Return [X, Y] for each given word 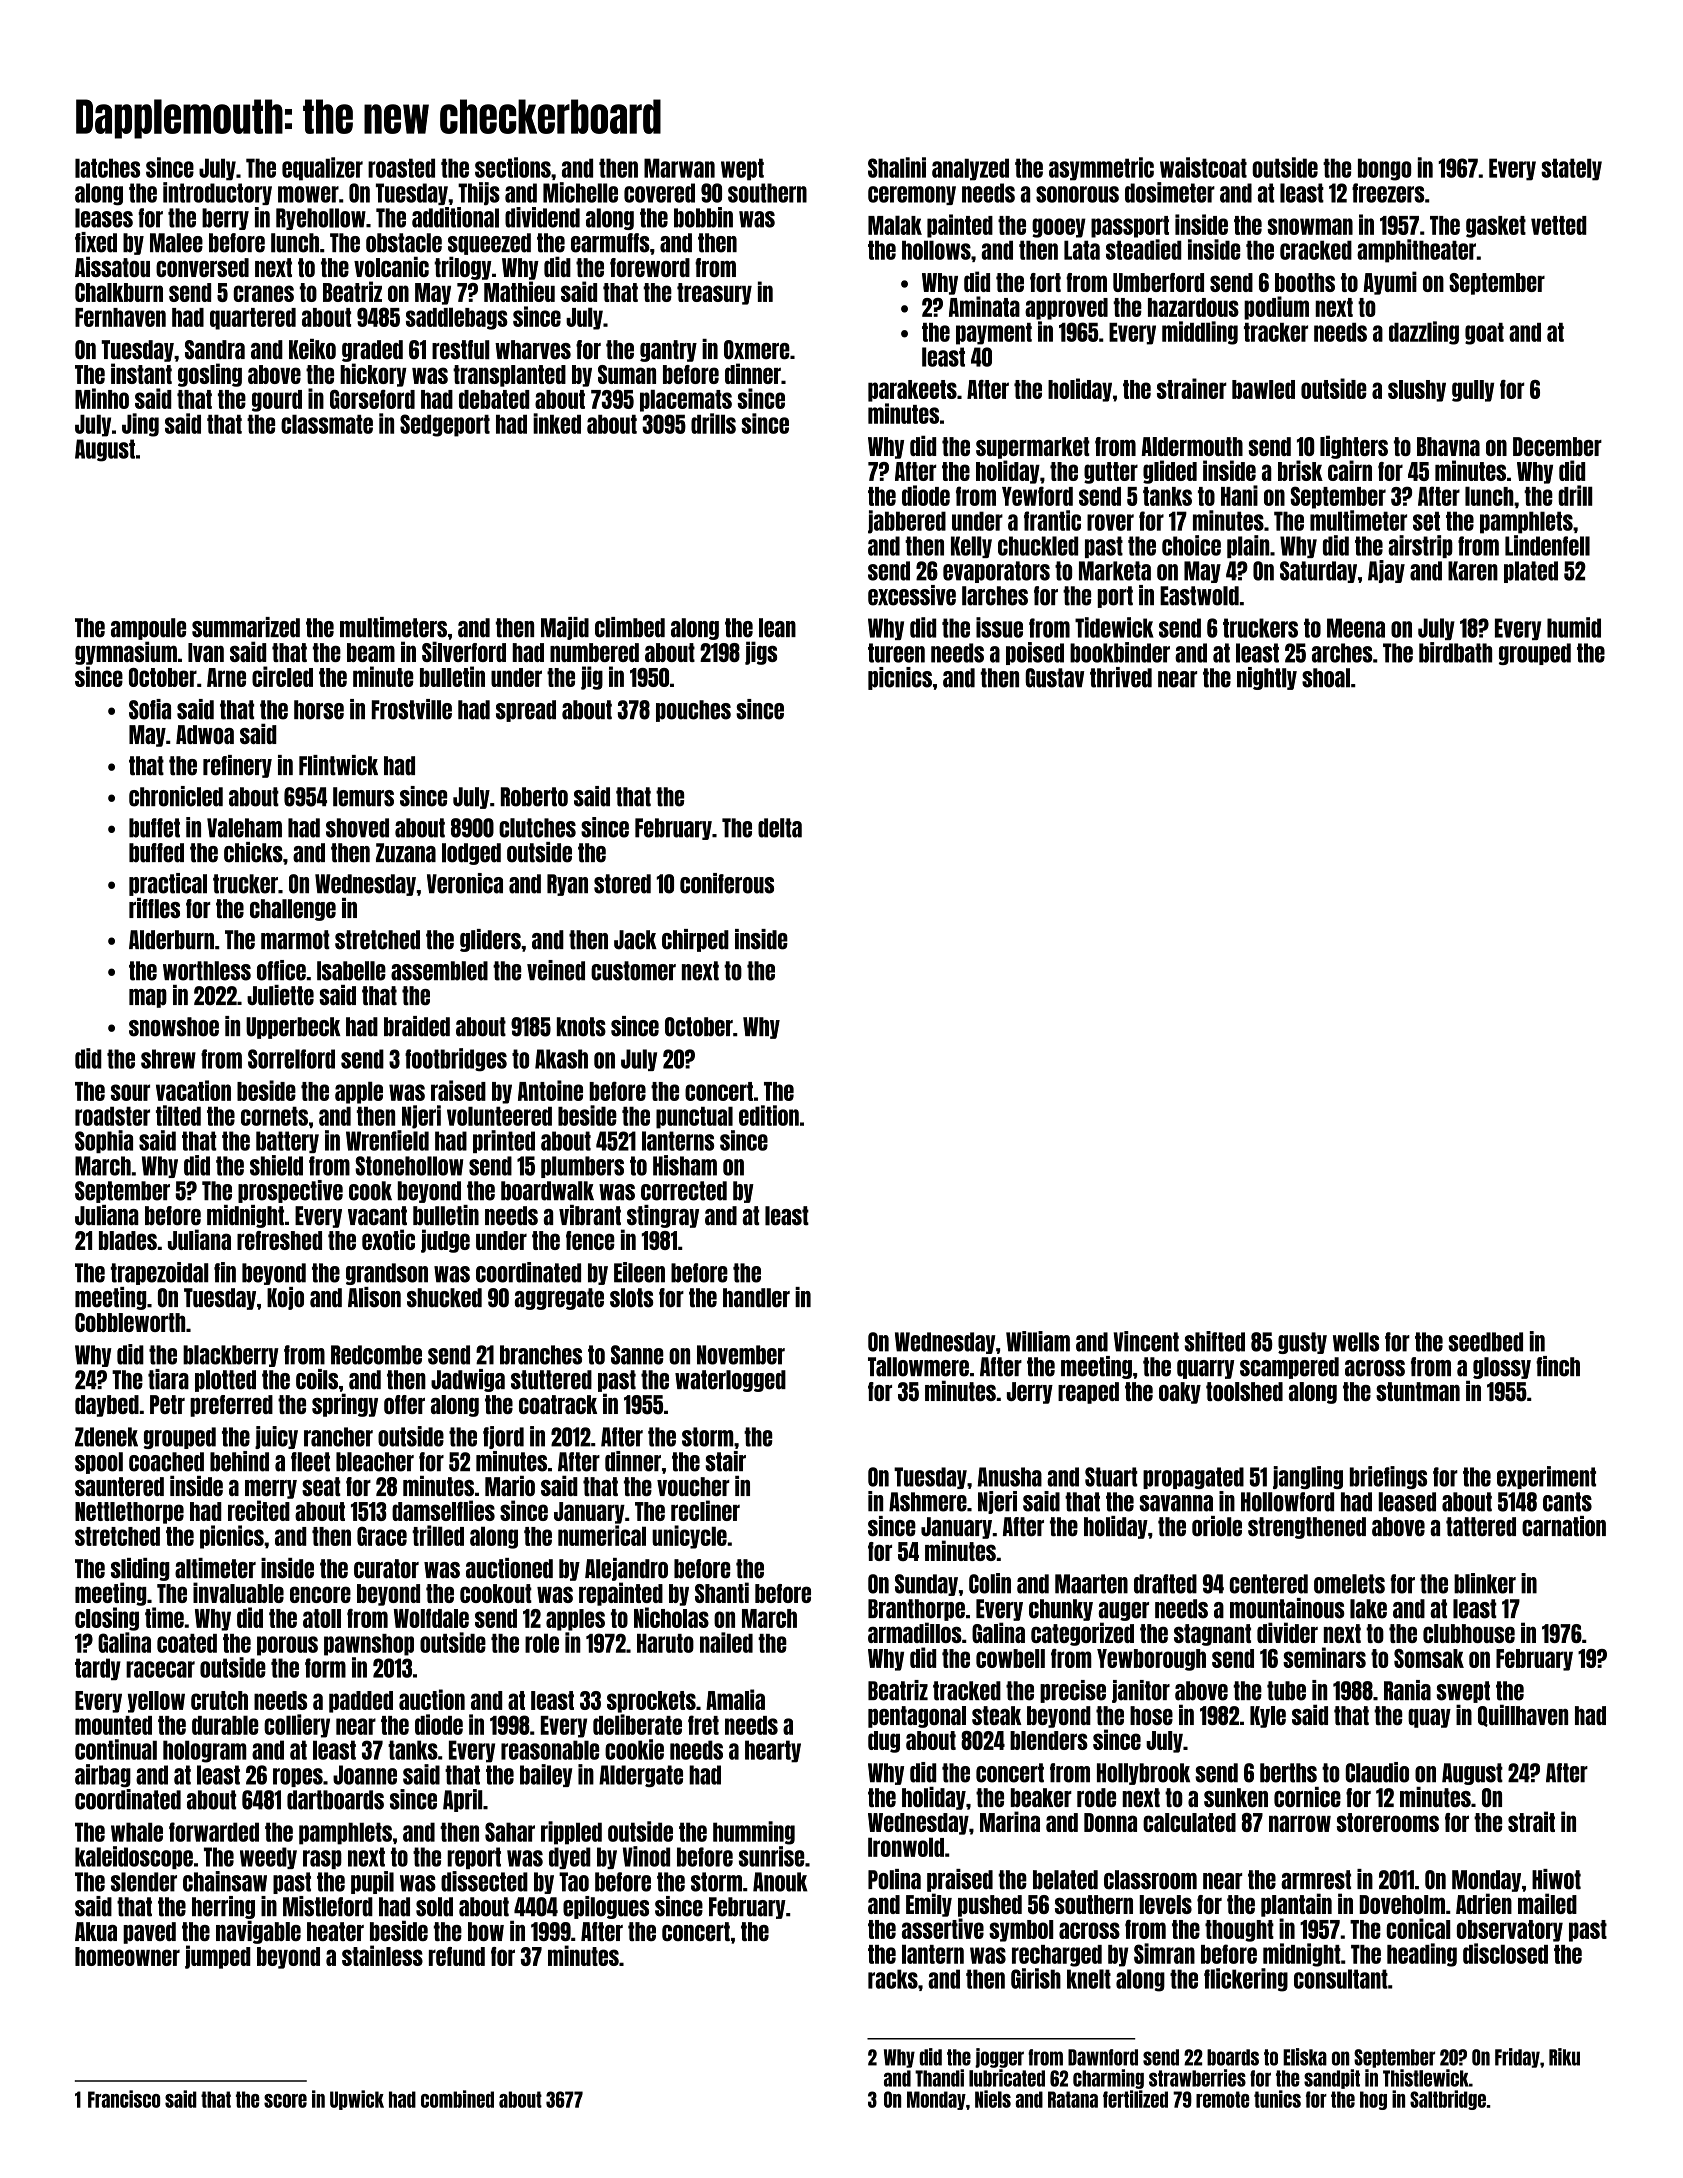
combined [457, 2099]
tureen [896, 653]
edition [769, 1115]
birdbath [1455, 652]
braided [417, 1026]
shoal [1326, 678]
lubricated [1007, 2078]
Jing [140, 425]
